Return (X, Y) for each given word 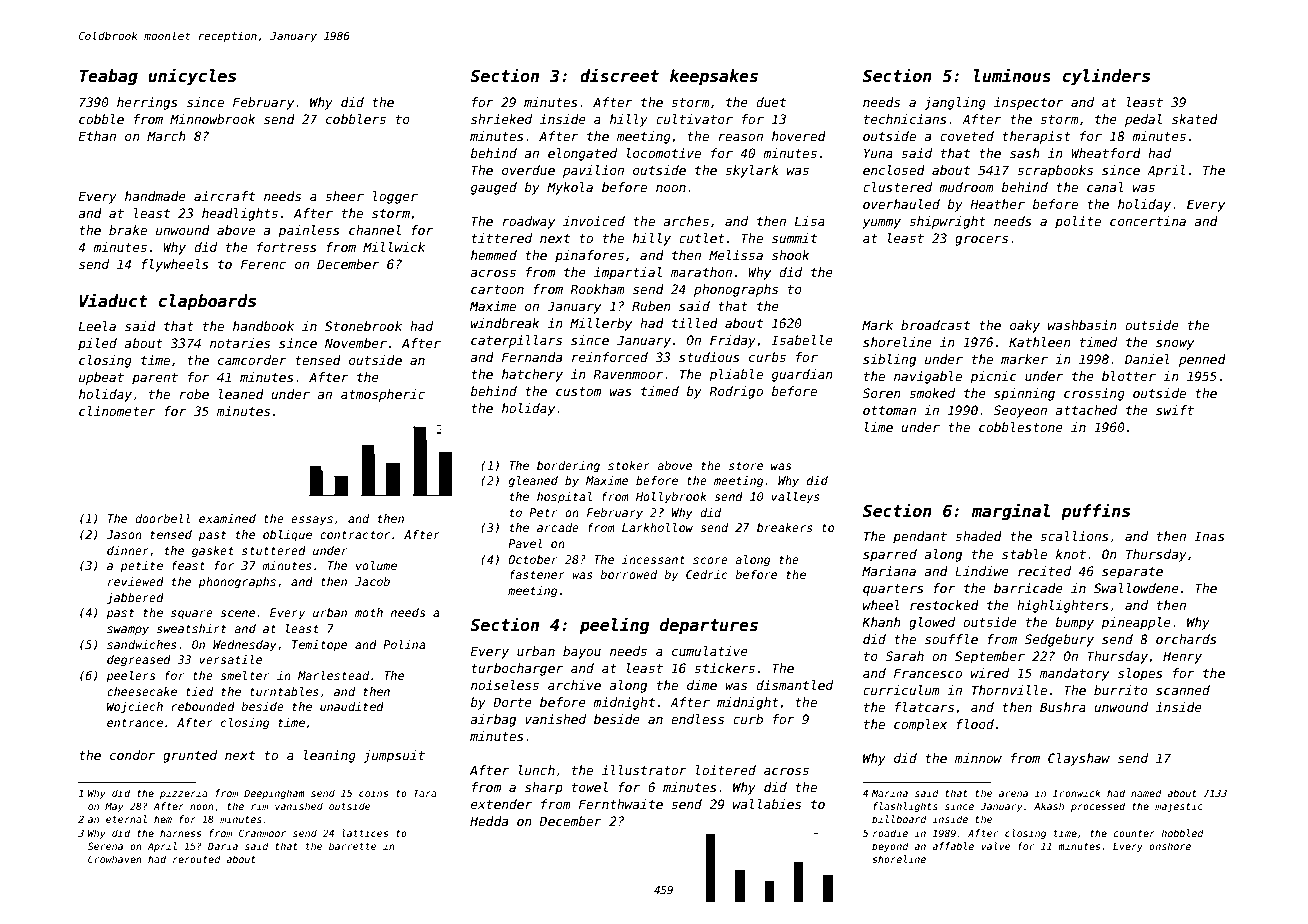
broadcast (935, 325)
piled (97, 344)
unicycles (192, 77)
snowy (1175, 345)
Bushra (1063, 707)
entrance (135, 723)
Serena (105, 846)
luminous (1012, 75)
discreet (619, 75)
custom (578, 391)
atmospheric (383, 395)
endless (697, 719)
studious (709, 357)
